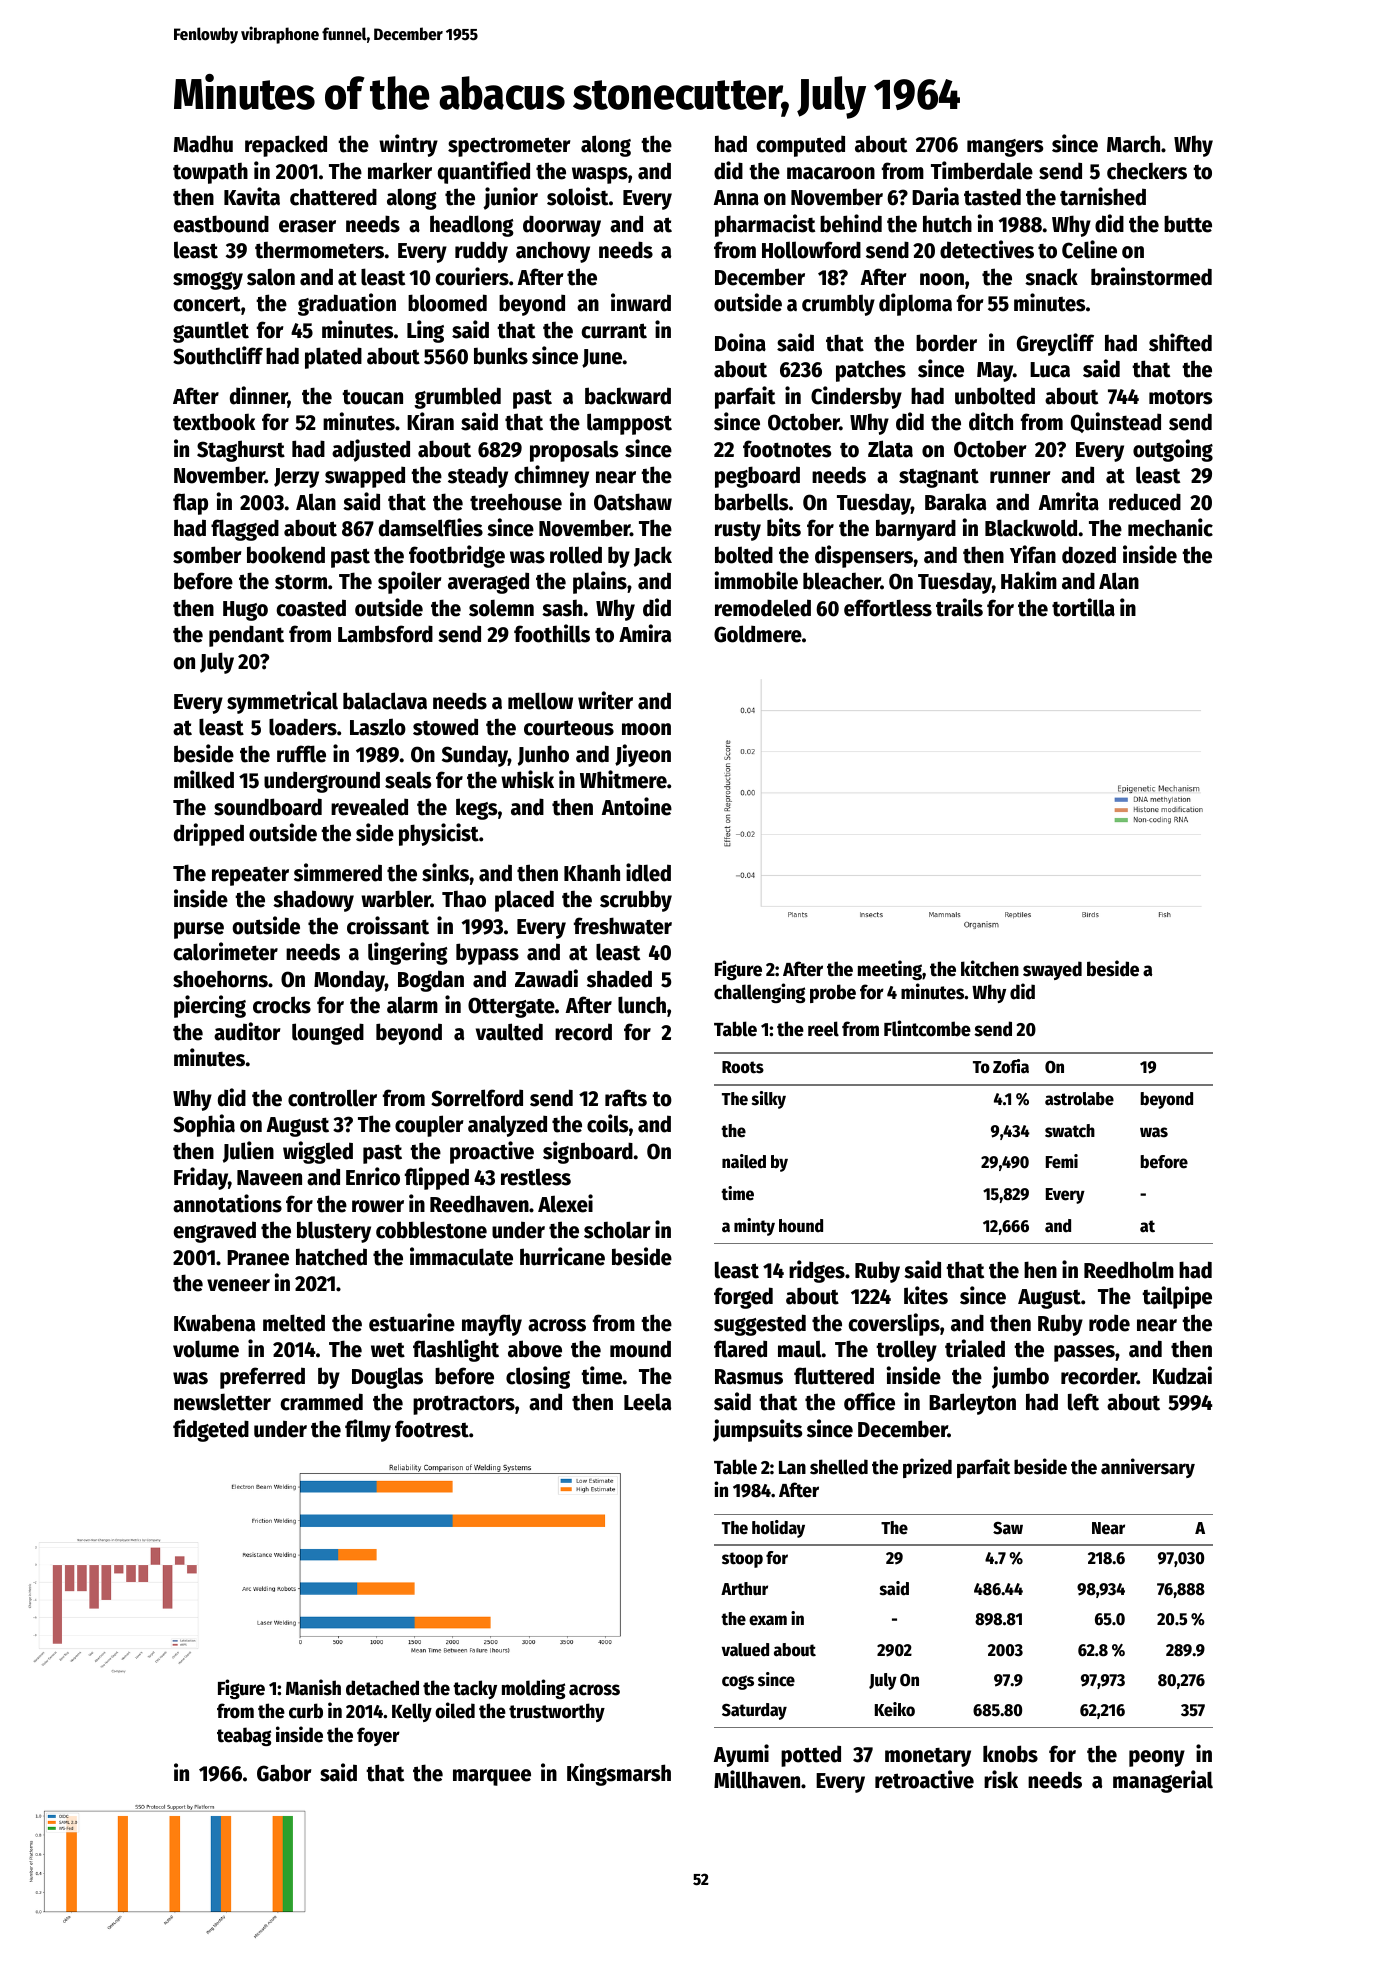 This screenshot has height=1969, width=1386. What do you see at coordinates (757, 1779) in the screenshot?
I see `Millhaven` at bounding box center [757, 1779].
